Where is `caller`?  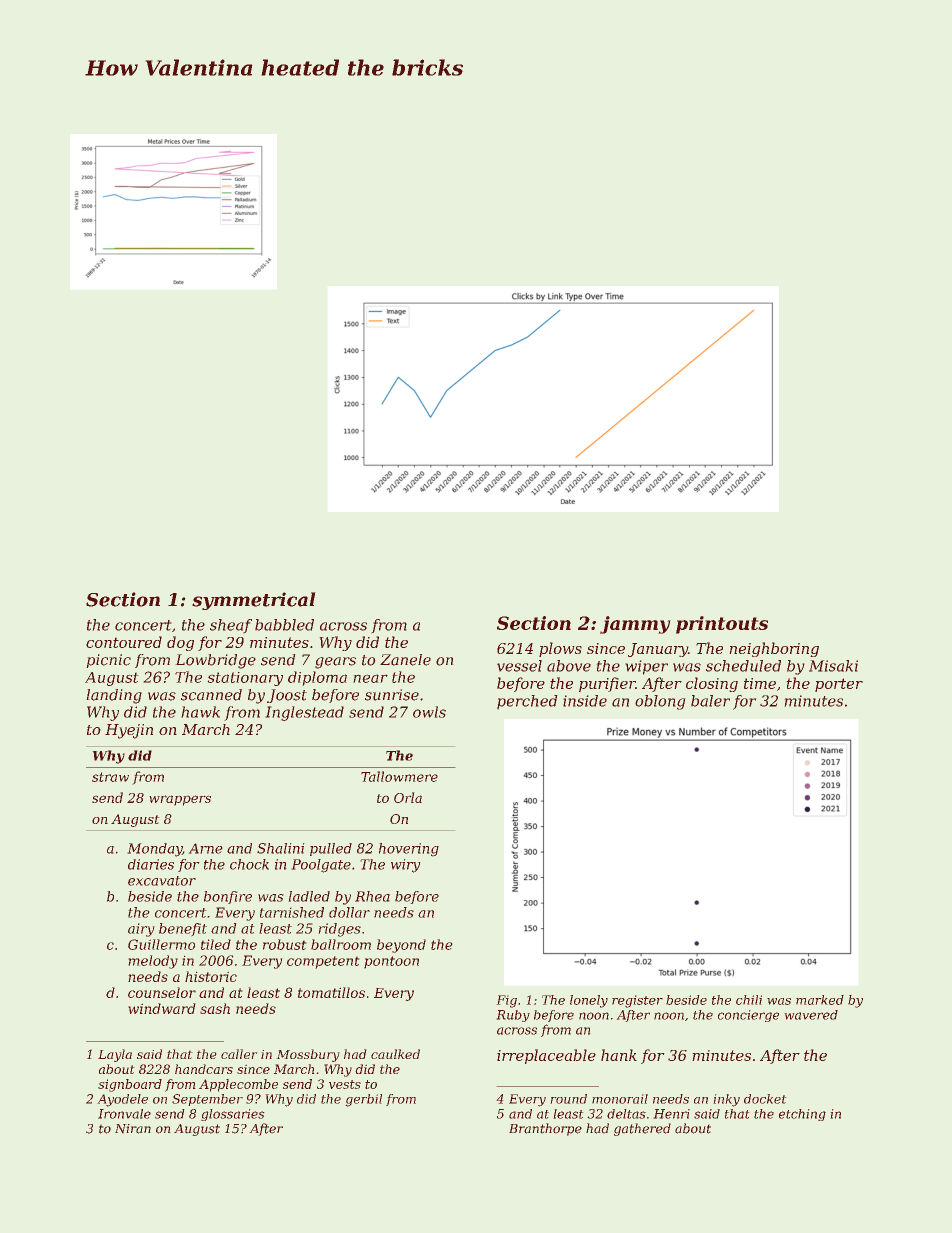
caller is located at coordinates (239, 1054).
